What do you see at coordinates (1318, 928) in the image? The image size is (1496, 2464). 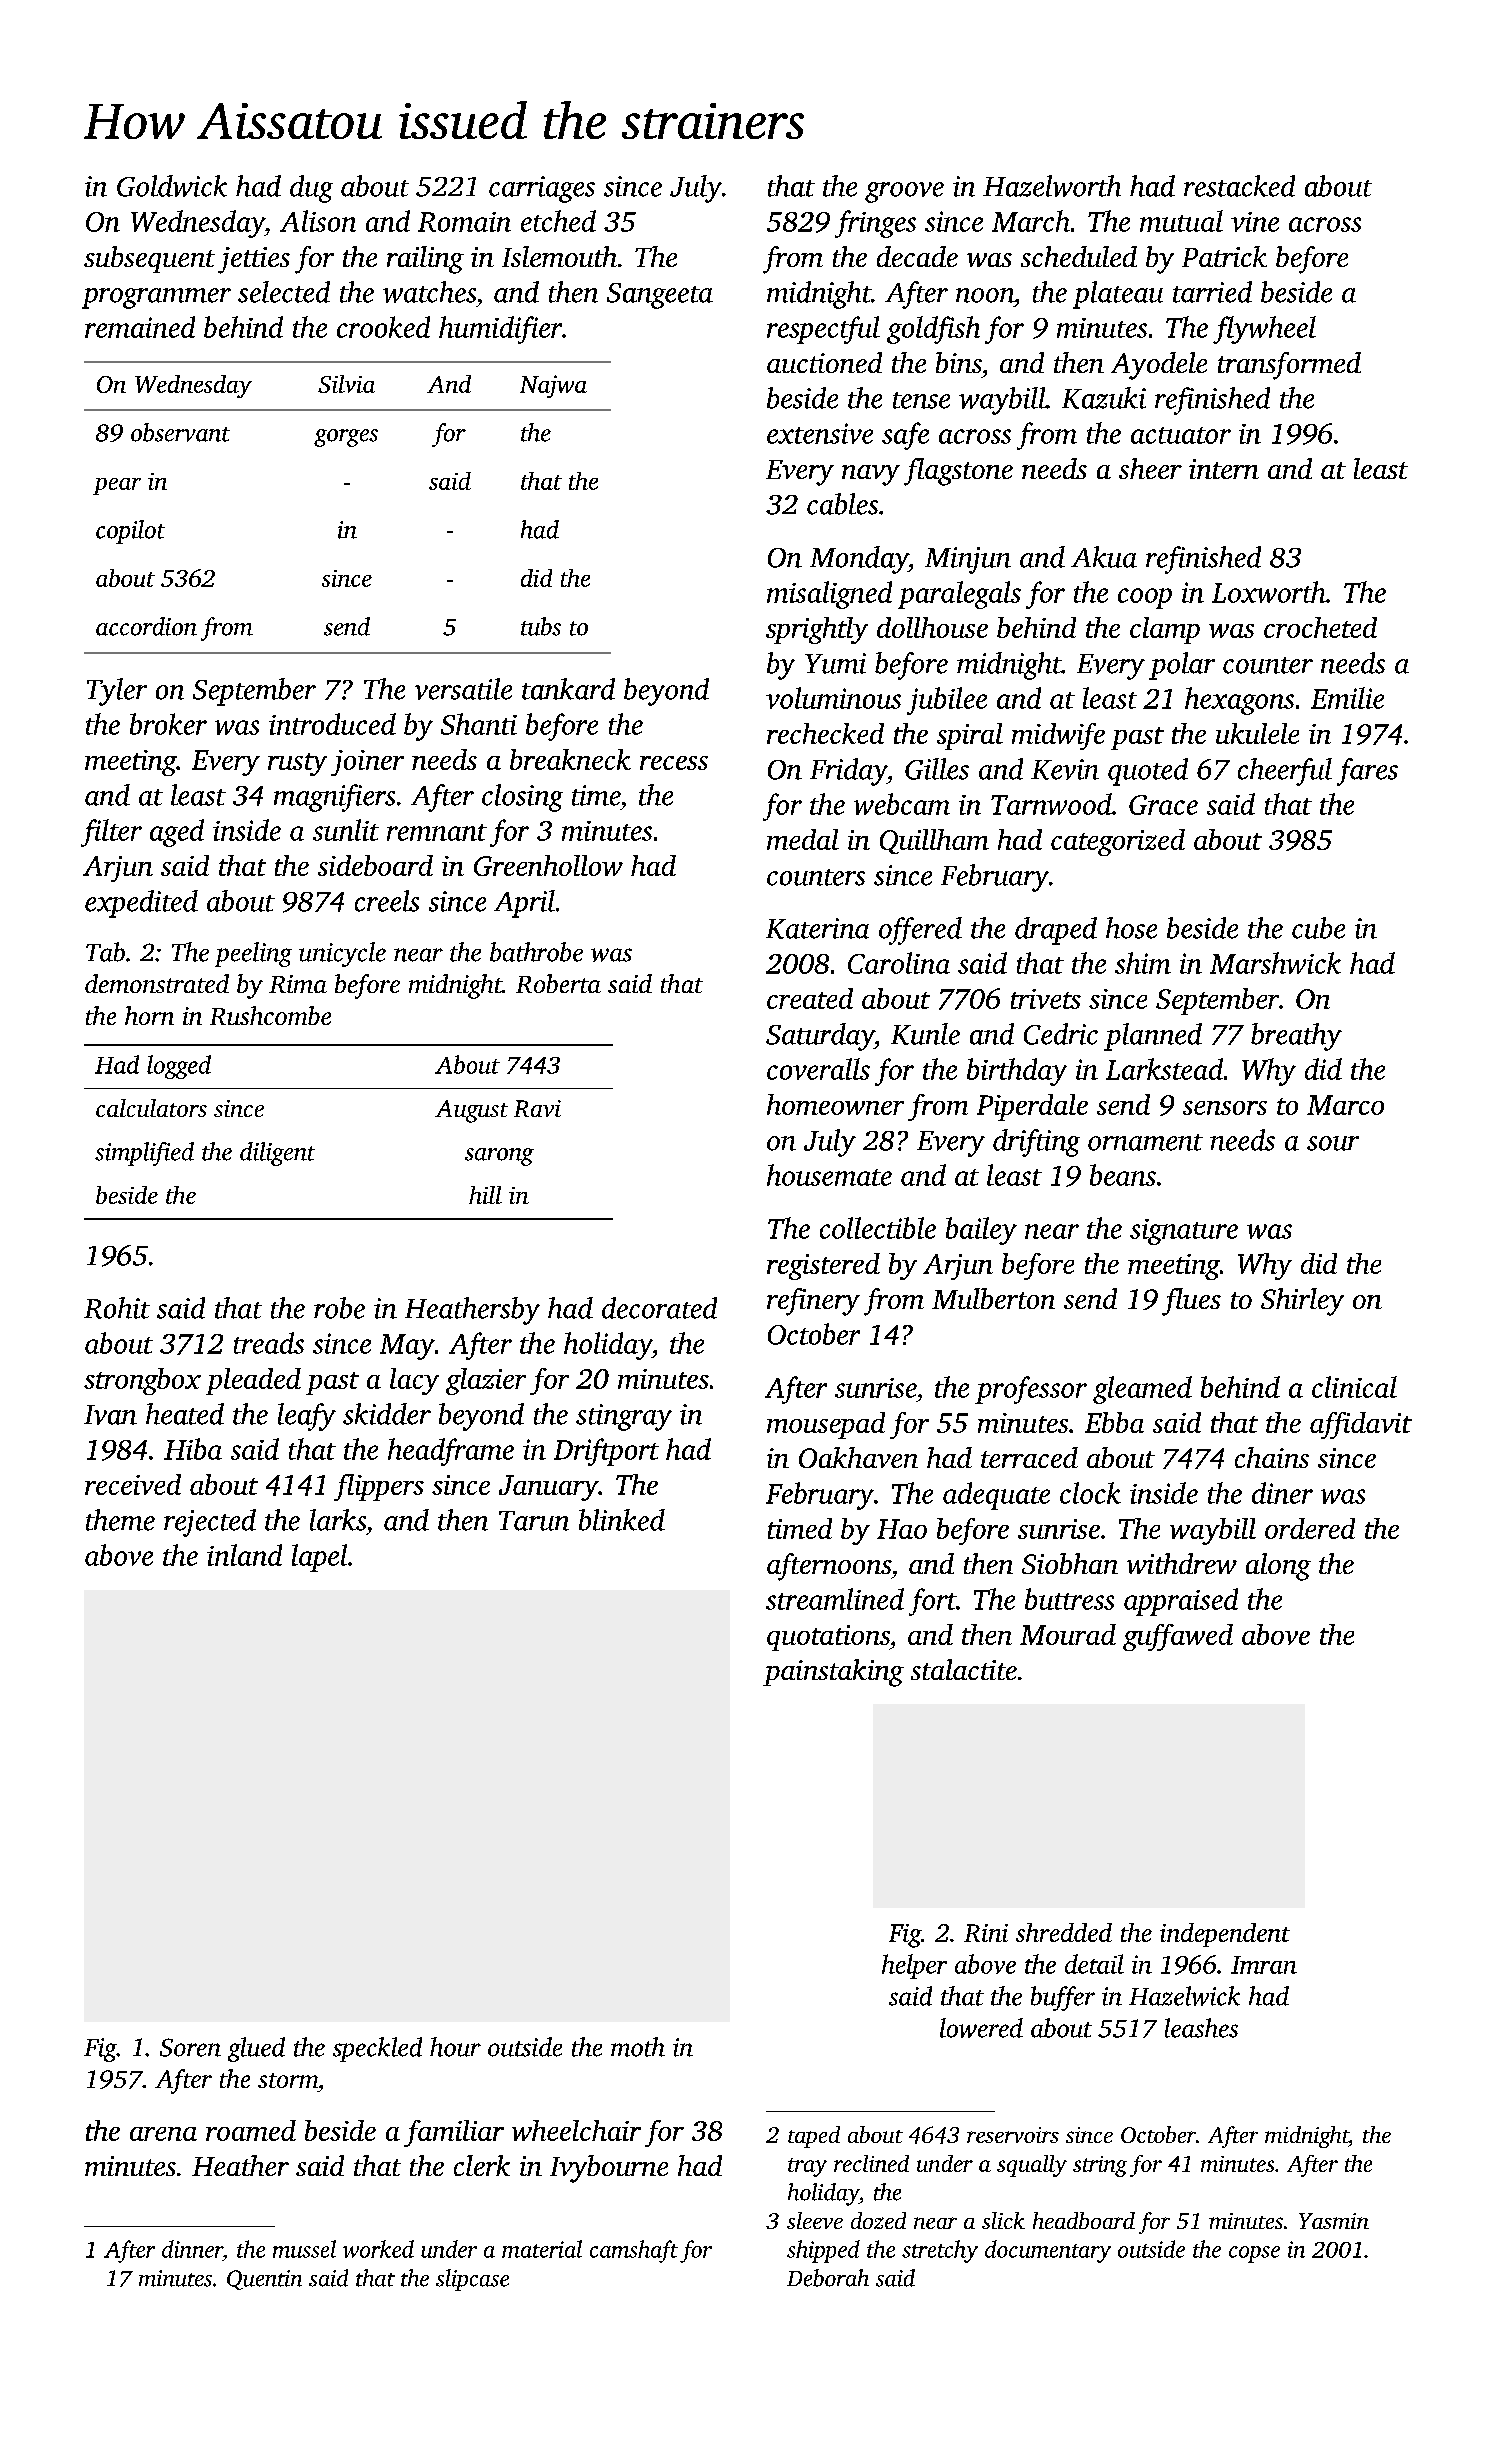 I see `cube` at bounding box center [1318, 928].
